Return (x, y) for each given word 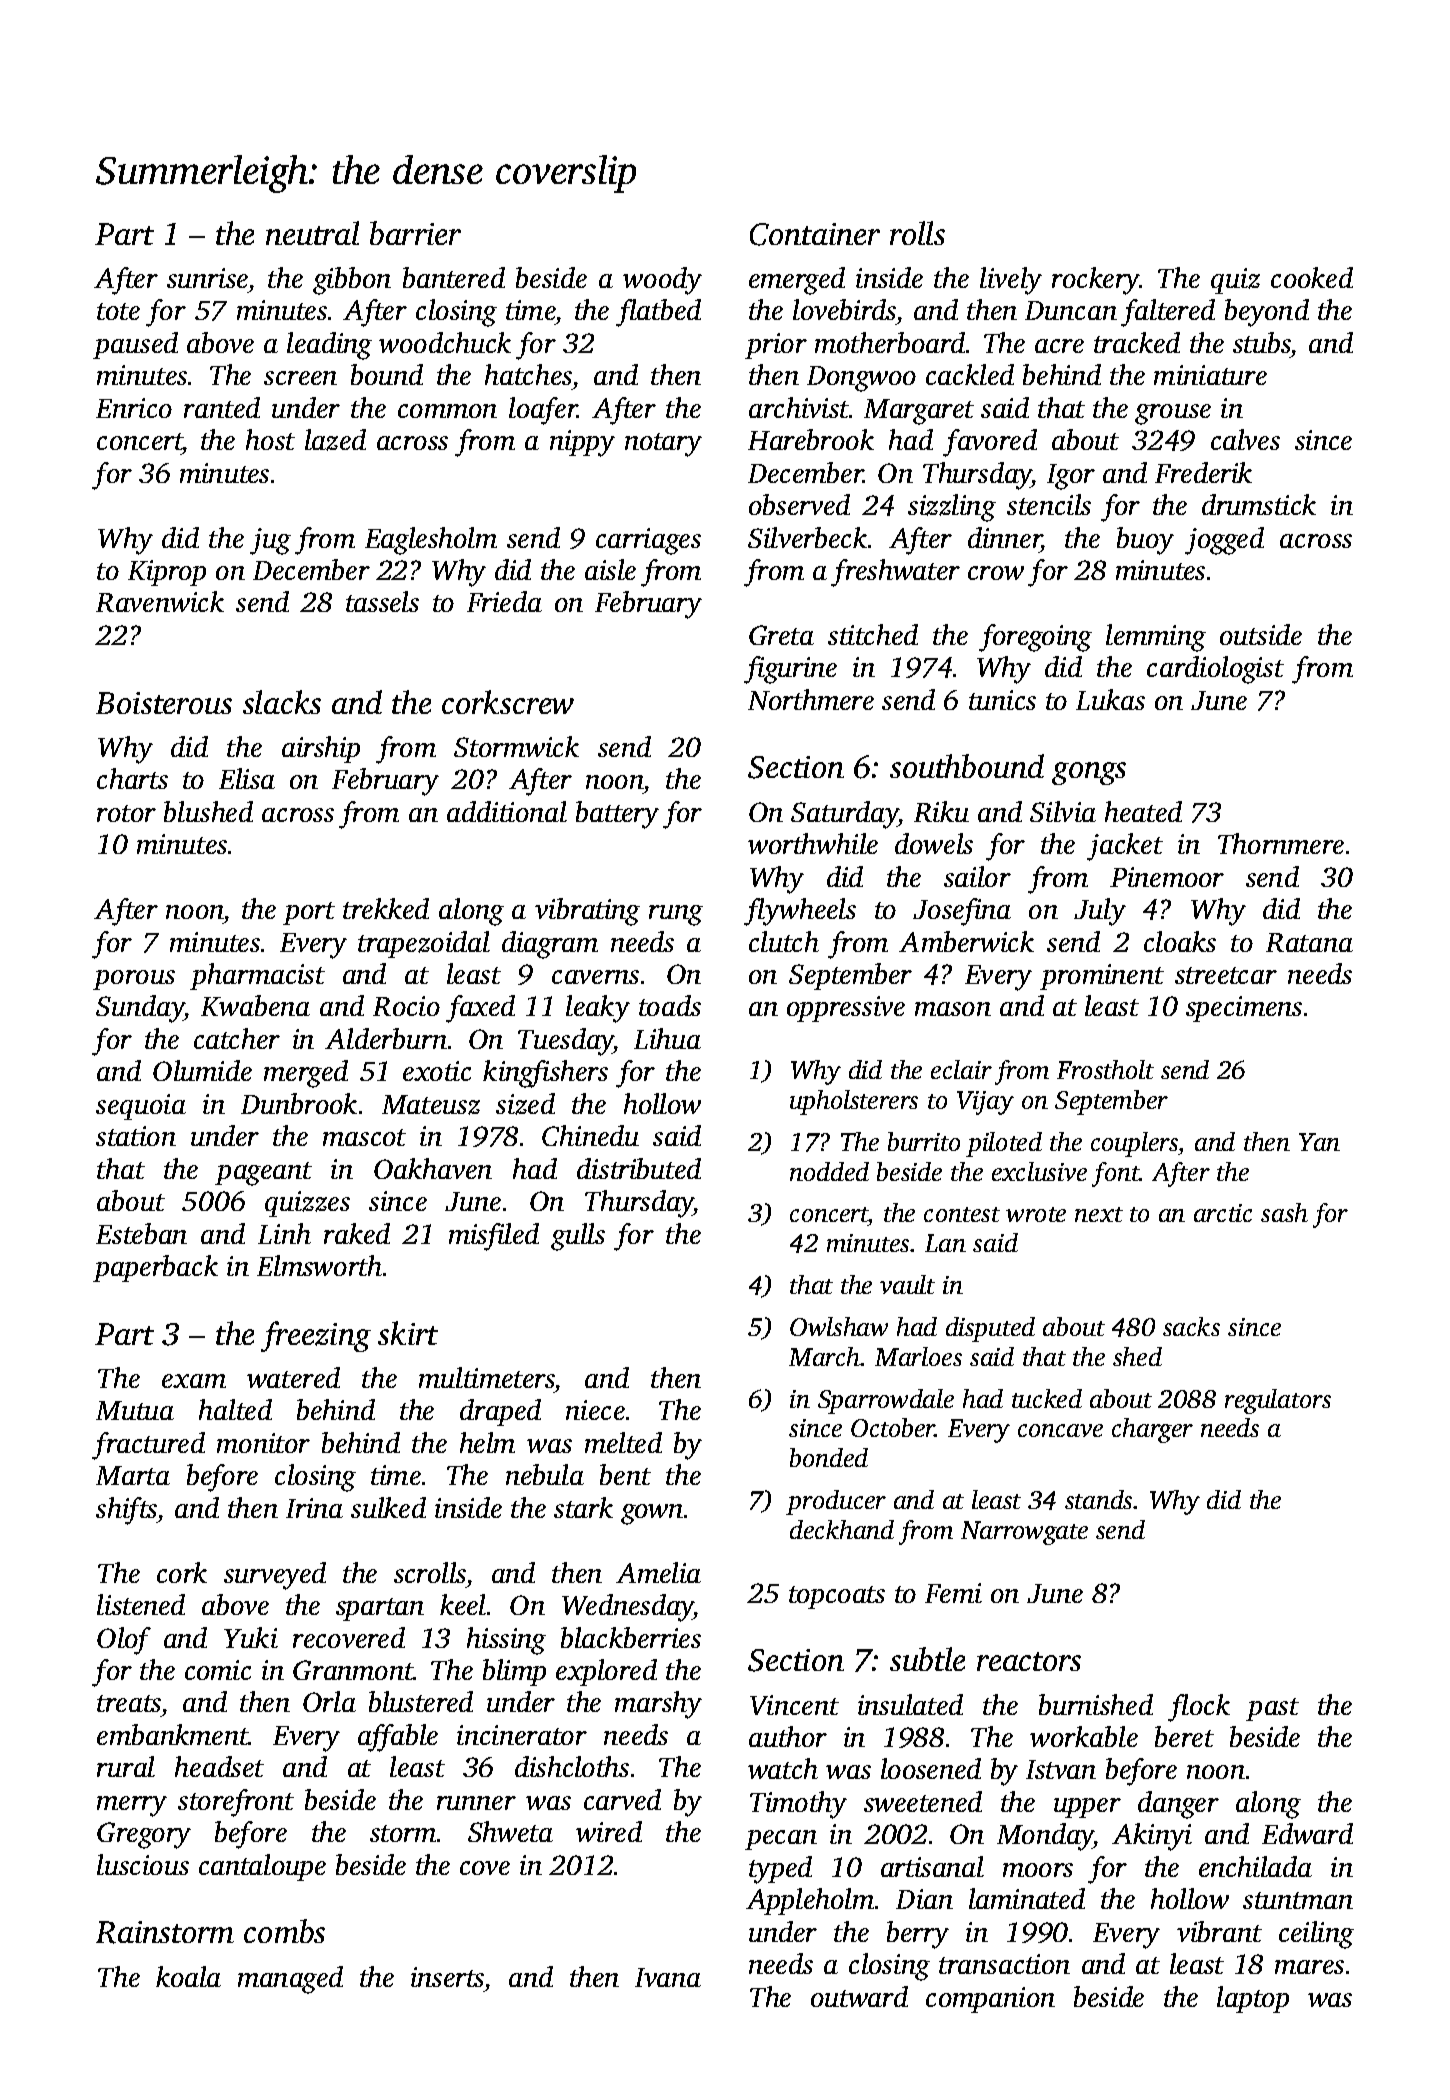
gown (652, 1514)
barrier (415, 233)
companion (990, 2000)
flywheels (800, 912)
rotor (126, 813)
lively (1011, 281)
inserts (447, 1977)
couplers (1134, 1144)
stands (1098, 1499)
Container (815, 234)
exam (194, 1381)
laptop (1253, 1999)
